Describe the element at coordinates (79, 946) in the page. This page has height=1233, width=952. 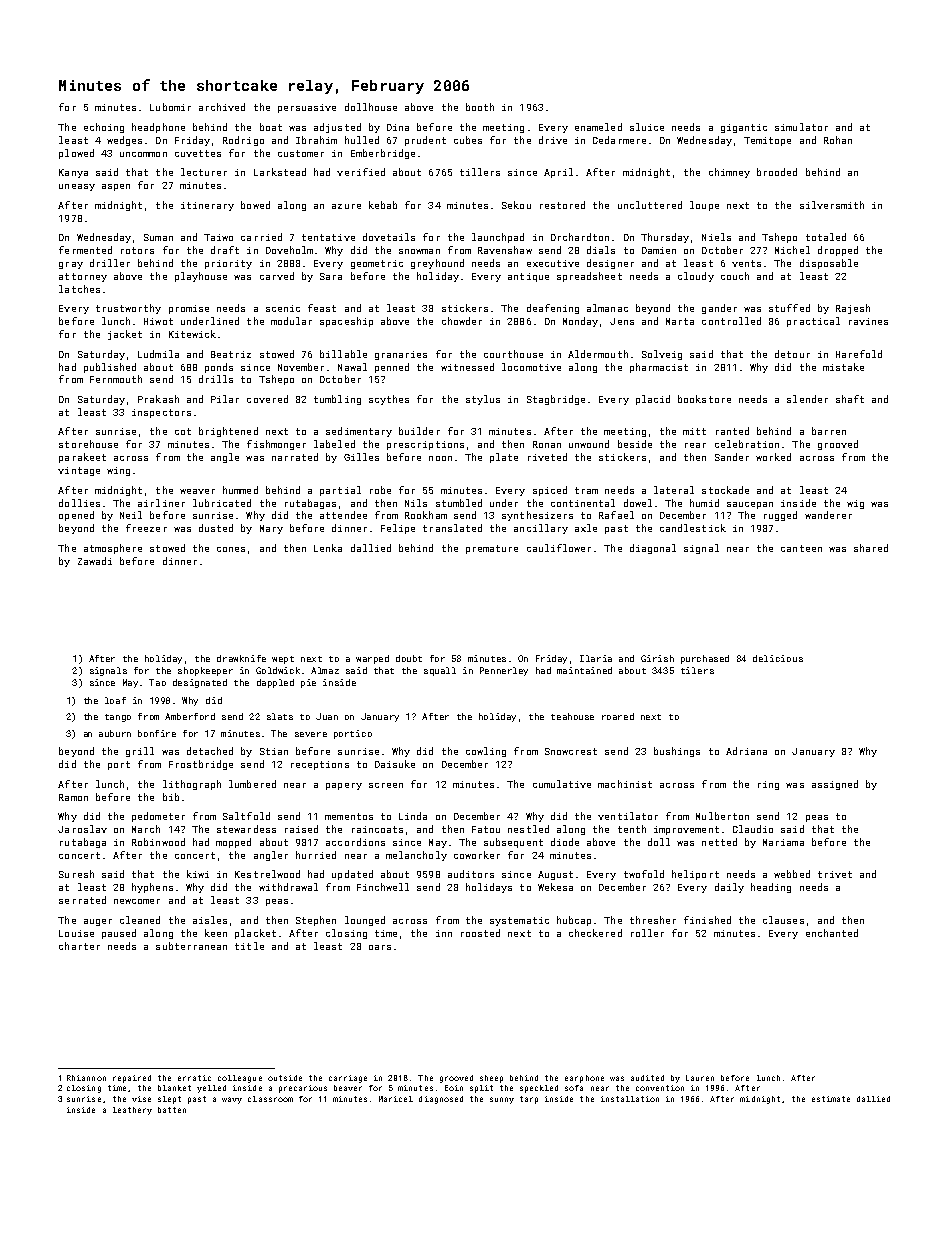
I see `charter` at that location.
